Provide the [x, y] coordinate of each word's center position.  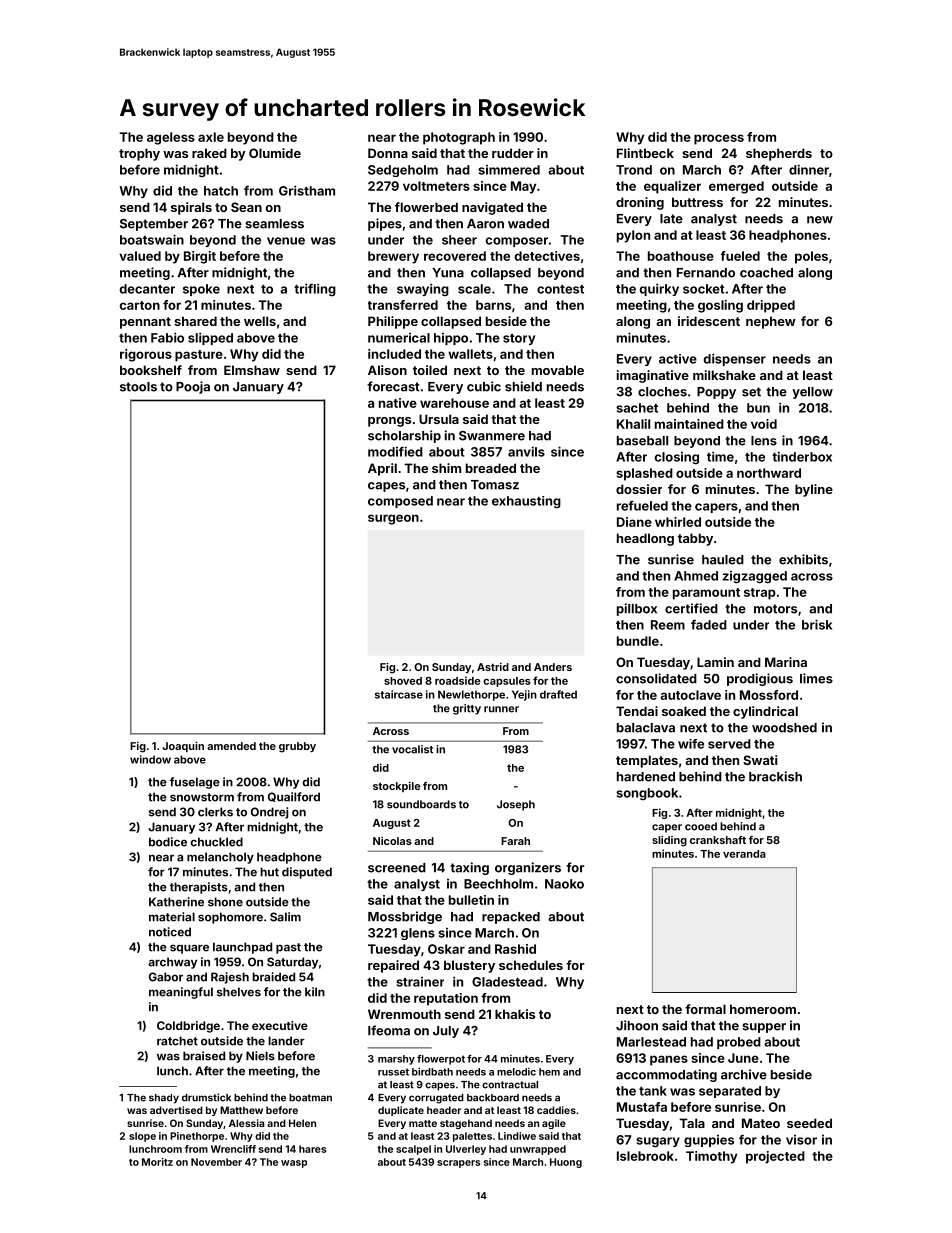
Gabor [166, 977]
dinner [809, 169]
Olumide [275, 153]
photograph [459, 138]
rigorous [146, 355]
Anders [553, 667]
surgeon [393, 519]
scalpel [413, 1150]
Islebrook [645, 1156]
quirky [659, 289]
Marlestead [651, 1042]
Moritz [157, 1162]
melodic [516, 1072]
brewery [393, 257]
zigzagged [755, 577]
